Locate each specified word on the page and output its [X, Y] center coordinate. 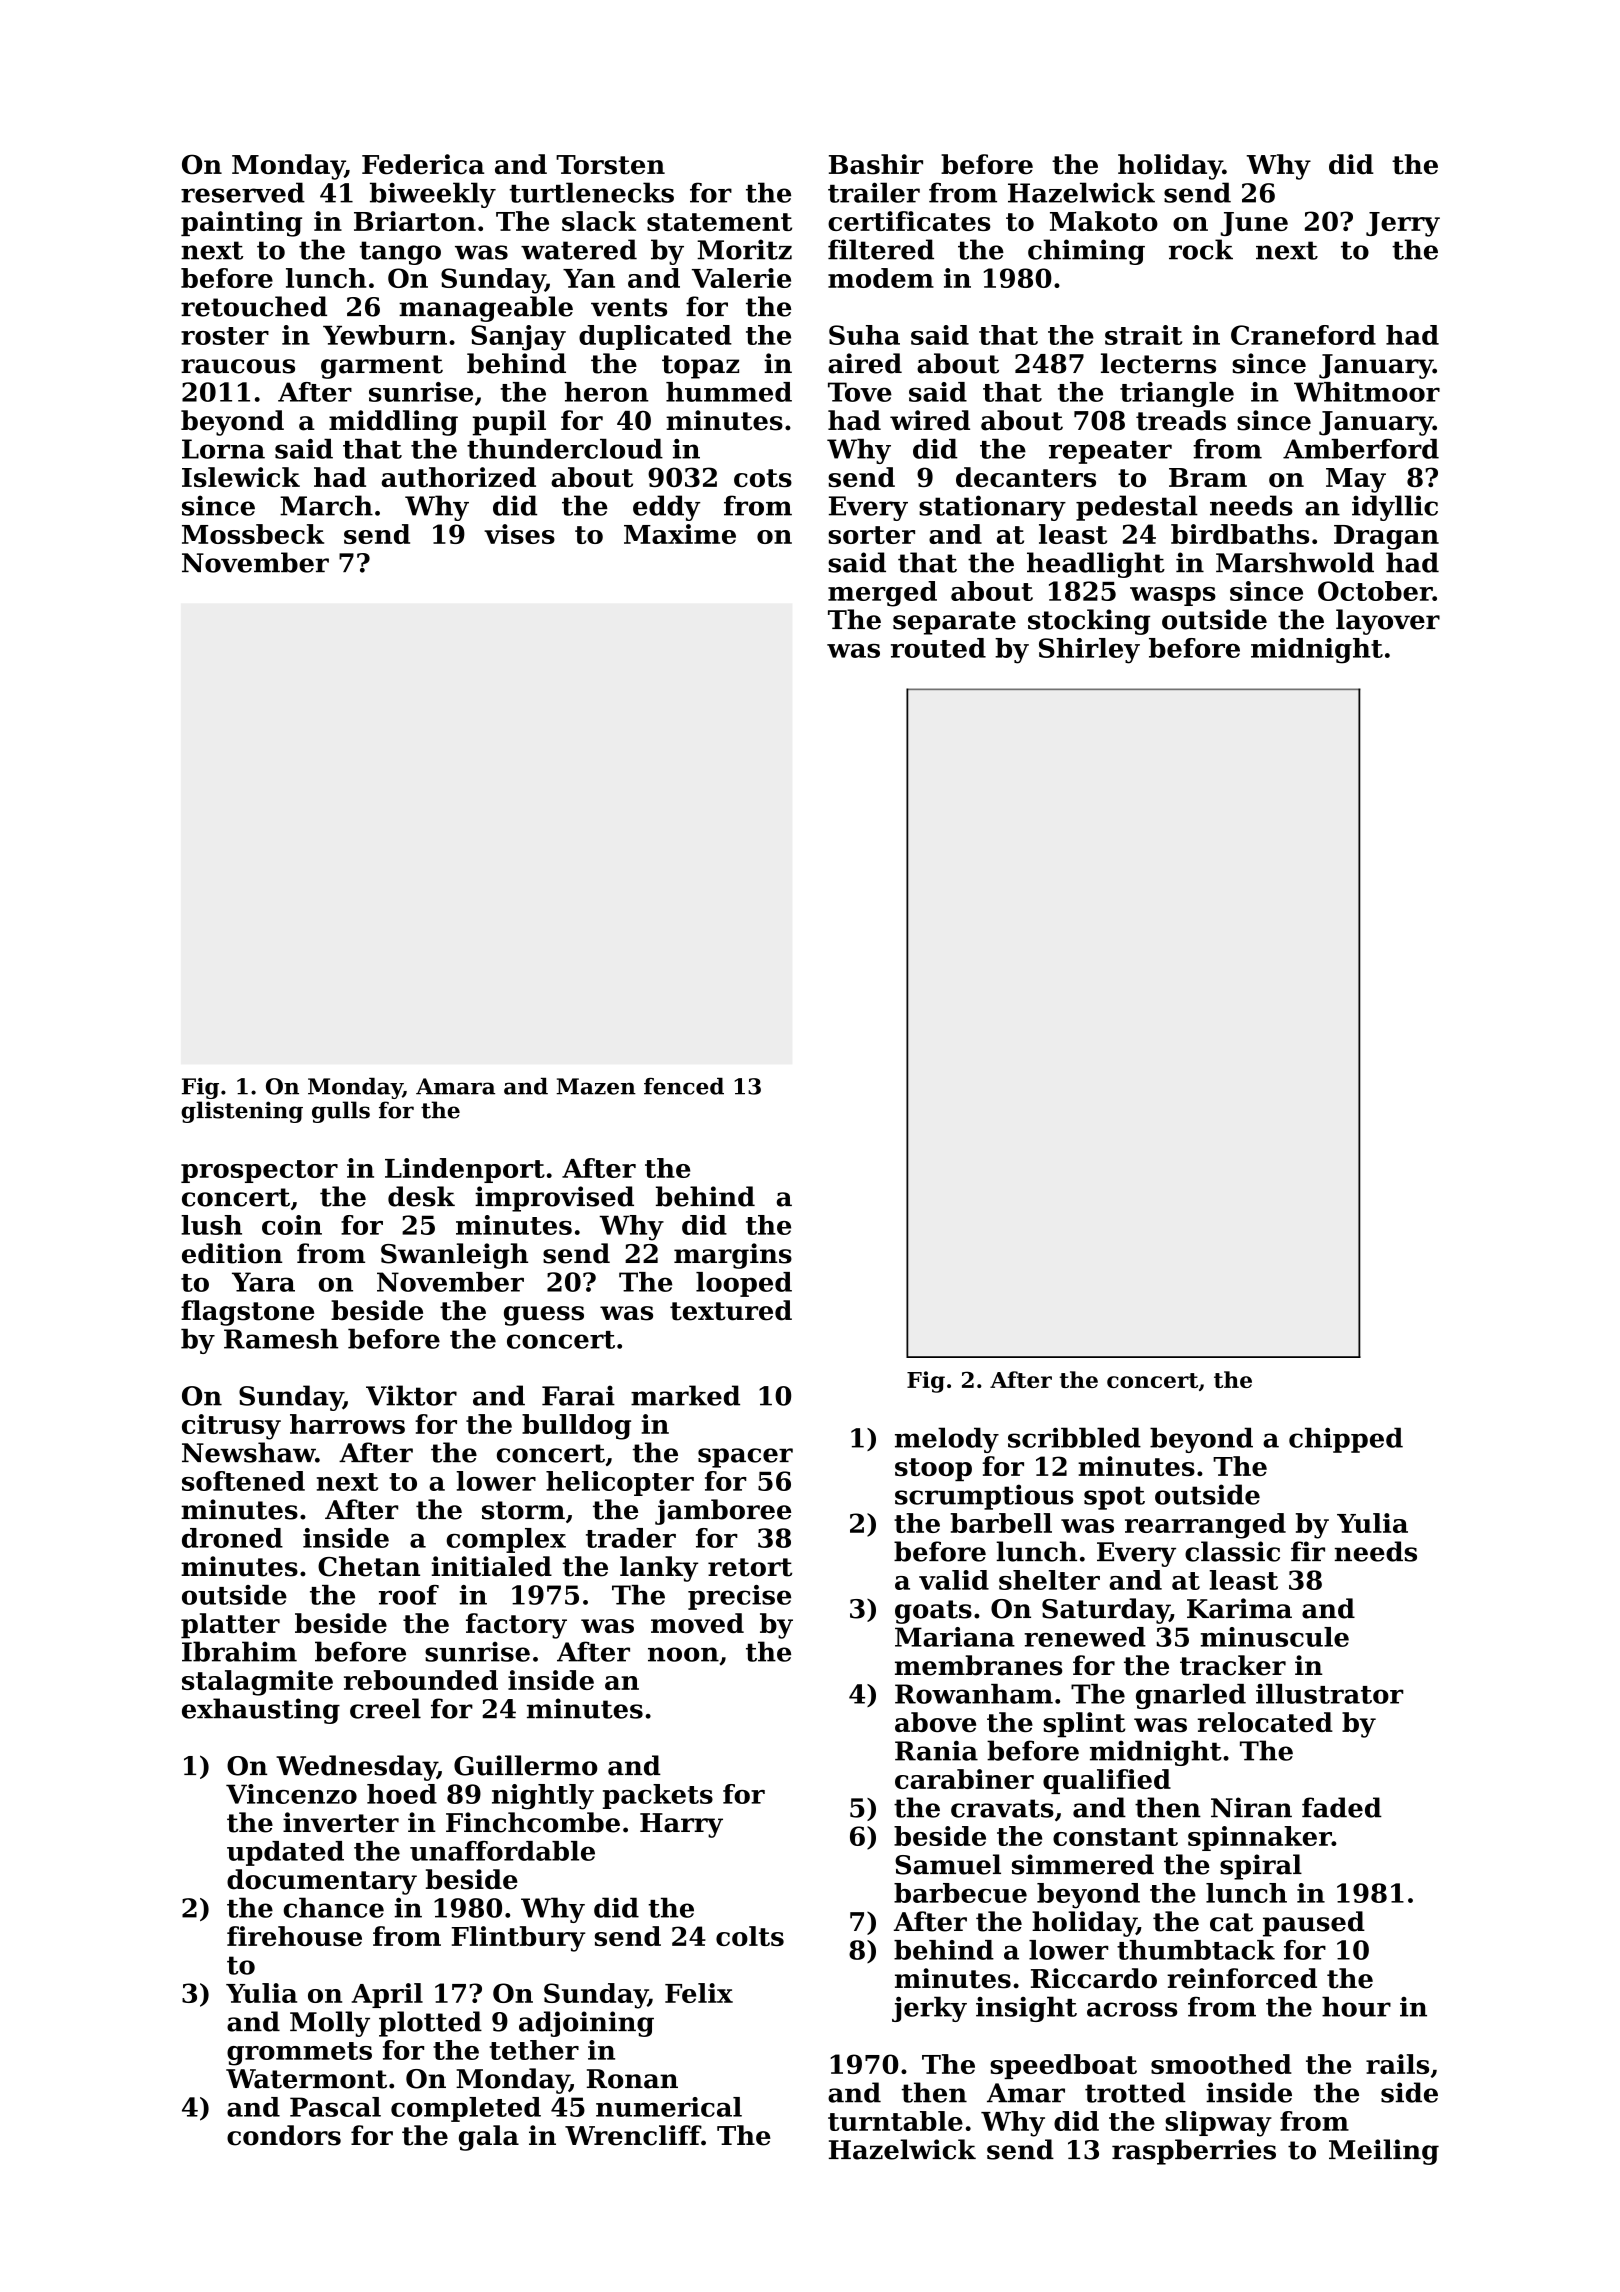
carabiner [964, 1779]
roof [409, 1595]
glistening [242, 1112]
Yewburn [385, 335]
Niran [1251, 1807]
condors [284, 2135]
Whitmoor [1367, 392]
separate [954, 623]
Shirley [1089, 651]
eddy [666, 508]
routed [938, 648]
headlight [1096, 565]
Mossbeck [253, 534]
